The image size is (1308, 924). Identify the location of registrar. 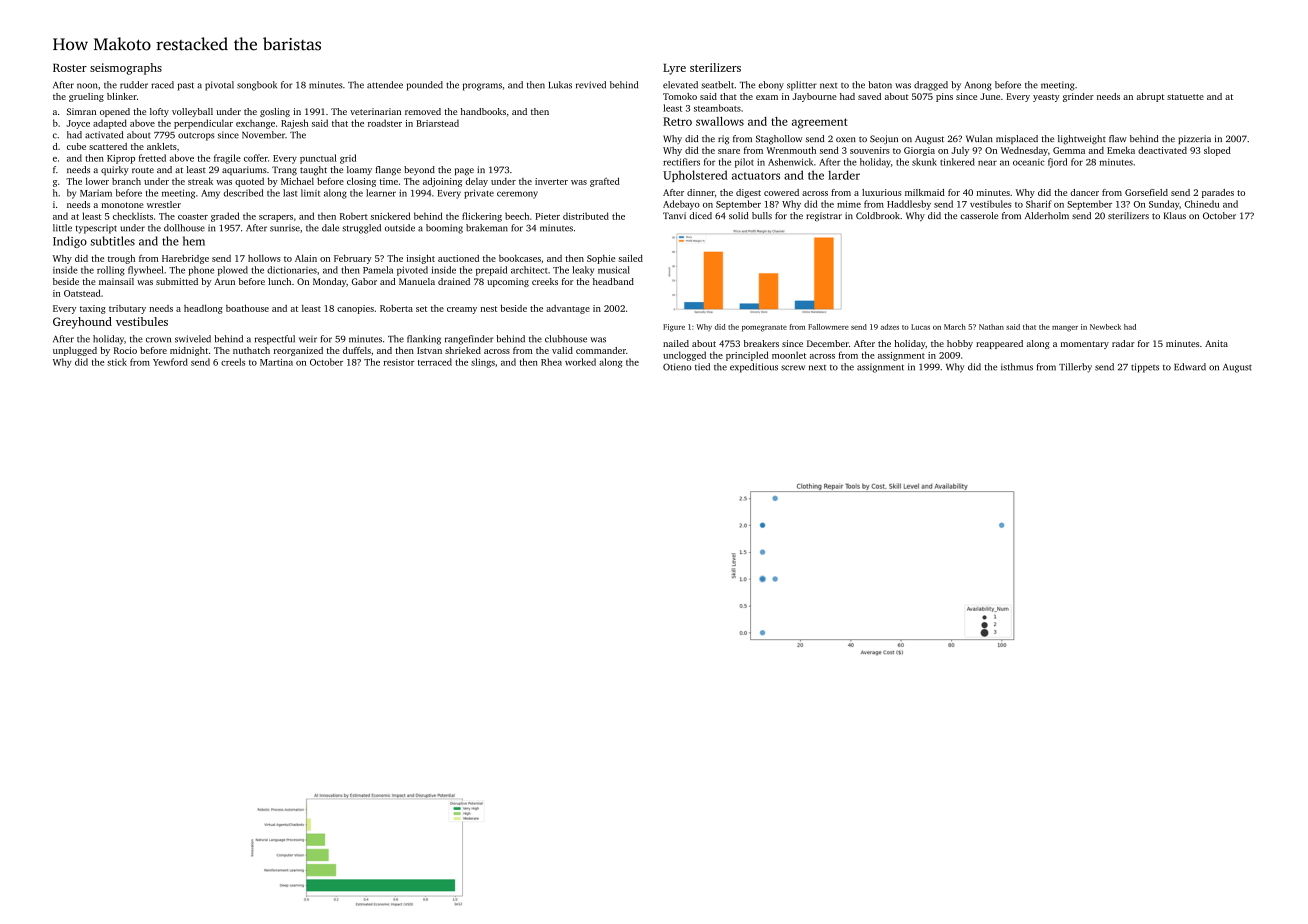
(824, 217).
